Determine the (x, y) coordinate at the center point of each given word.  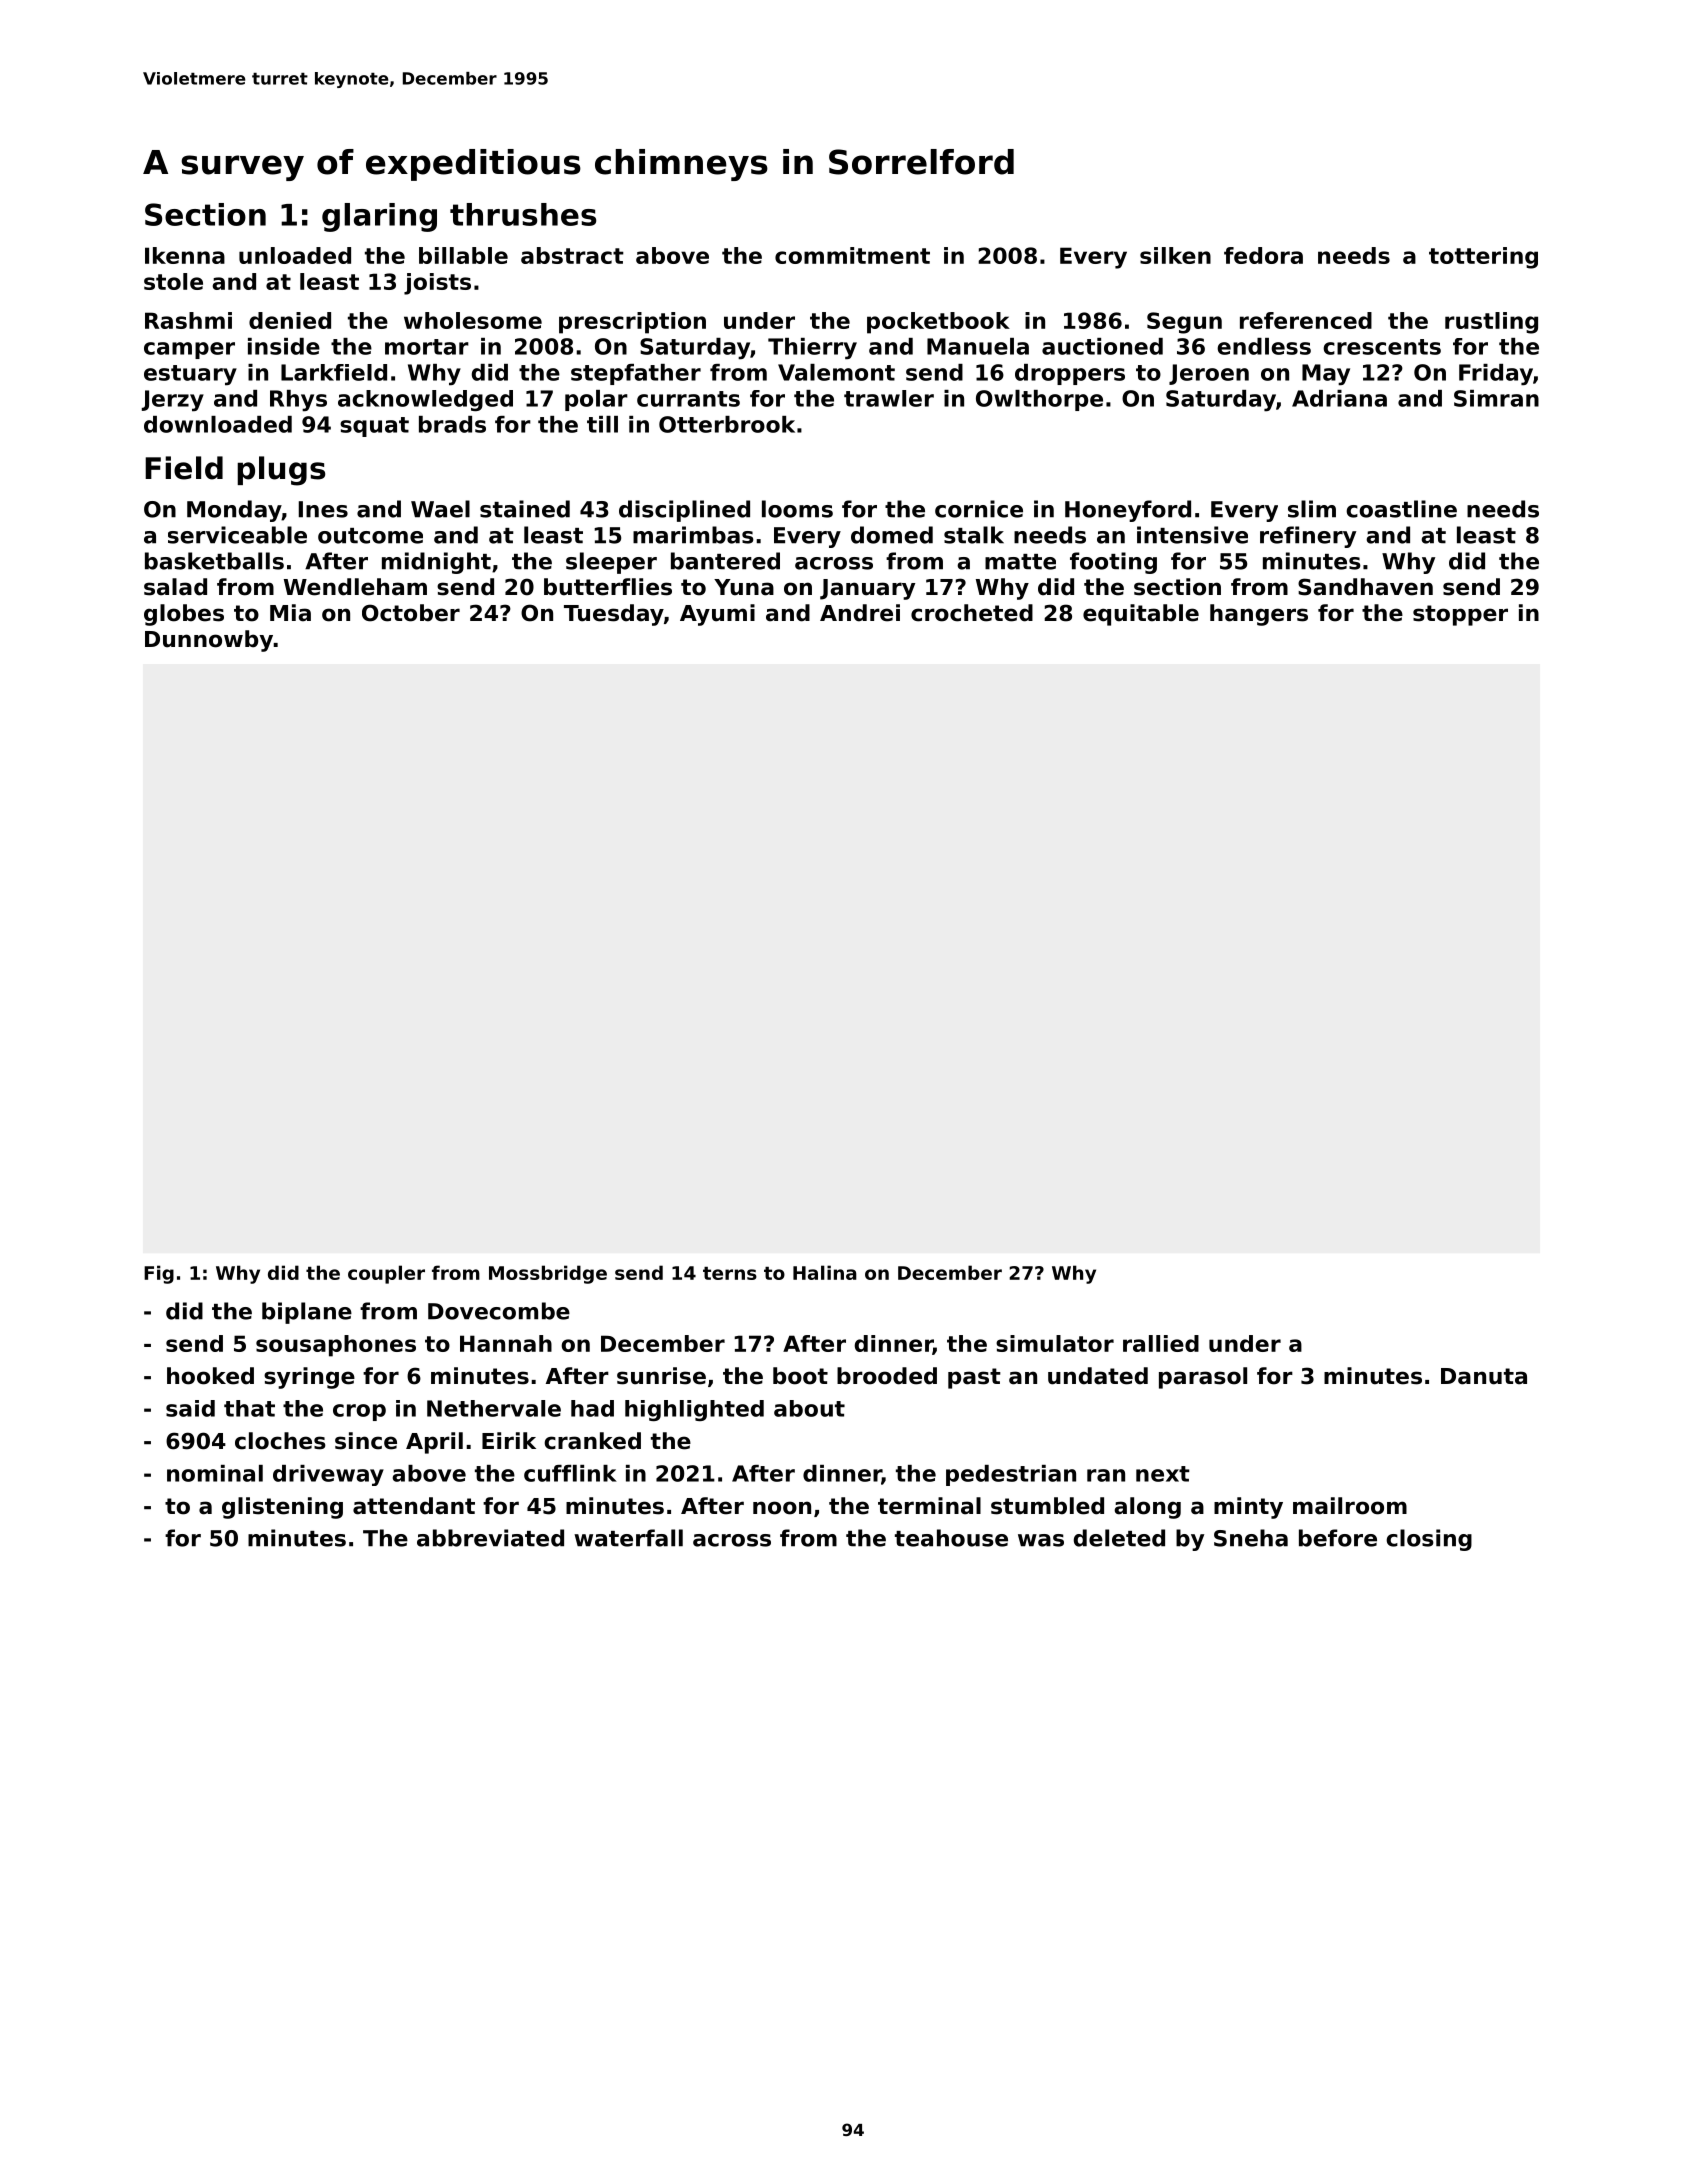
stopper (1460, 615)
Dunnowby (209, 641)
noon (782, 1508)
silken (1175, 255)
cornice (979, 509)
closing (1429, 1540)
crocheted (972, 613)
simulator (1055, 1343)
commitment (852, 255)
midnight (436, 563)
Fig (159, 1274)
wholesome (473, 320)
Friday (1496, 375)
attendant (414, 1506)
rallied (1161, 1343)
